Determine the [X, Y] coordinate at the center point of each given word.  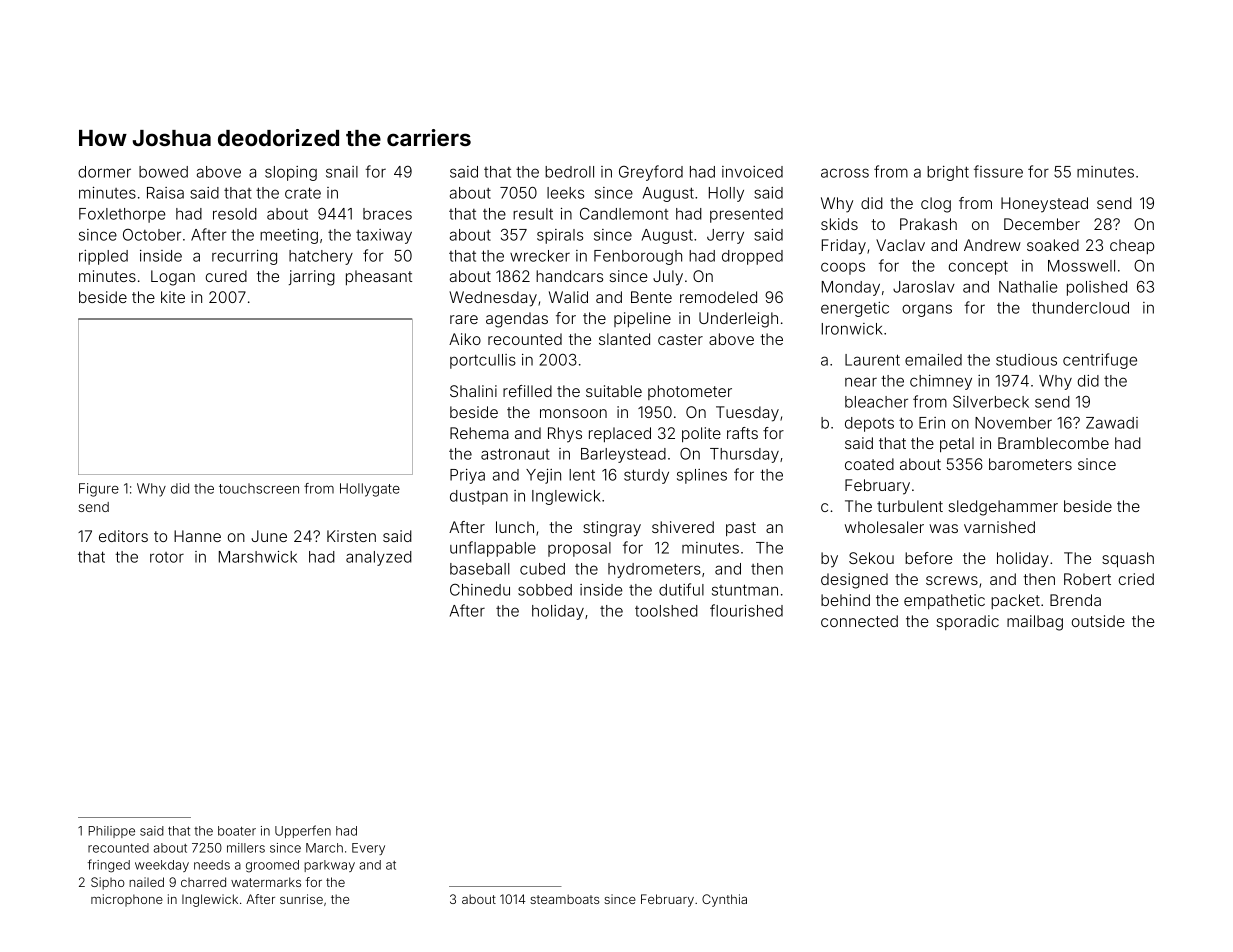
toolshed [666, 611]
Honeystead [1044, 205]
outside [1098, 621]
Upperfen [303, 831]
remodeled [718, 297]
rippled [103, 257]
